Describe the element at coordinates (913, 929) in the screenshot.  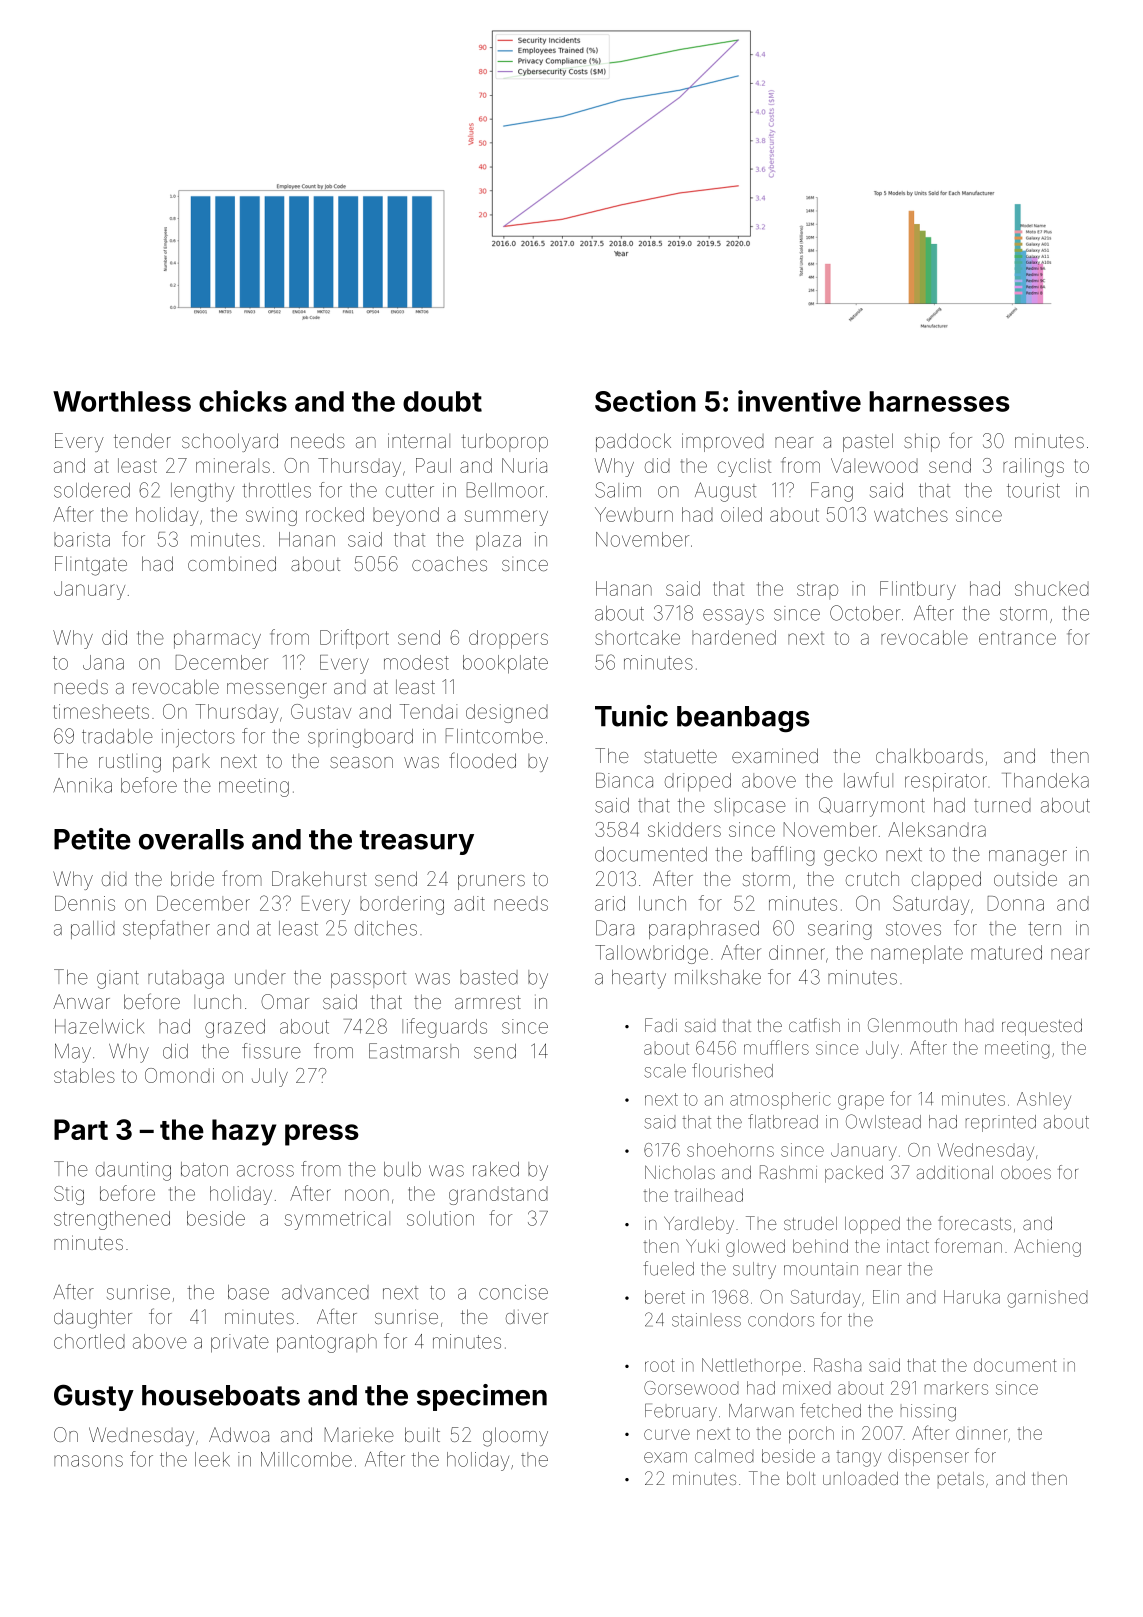
I see `stoves` at that location.
